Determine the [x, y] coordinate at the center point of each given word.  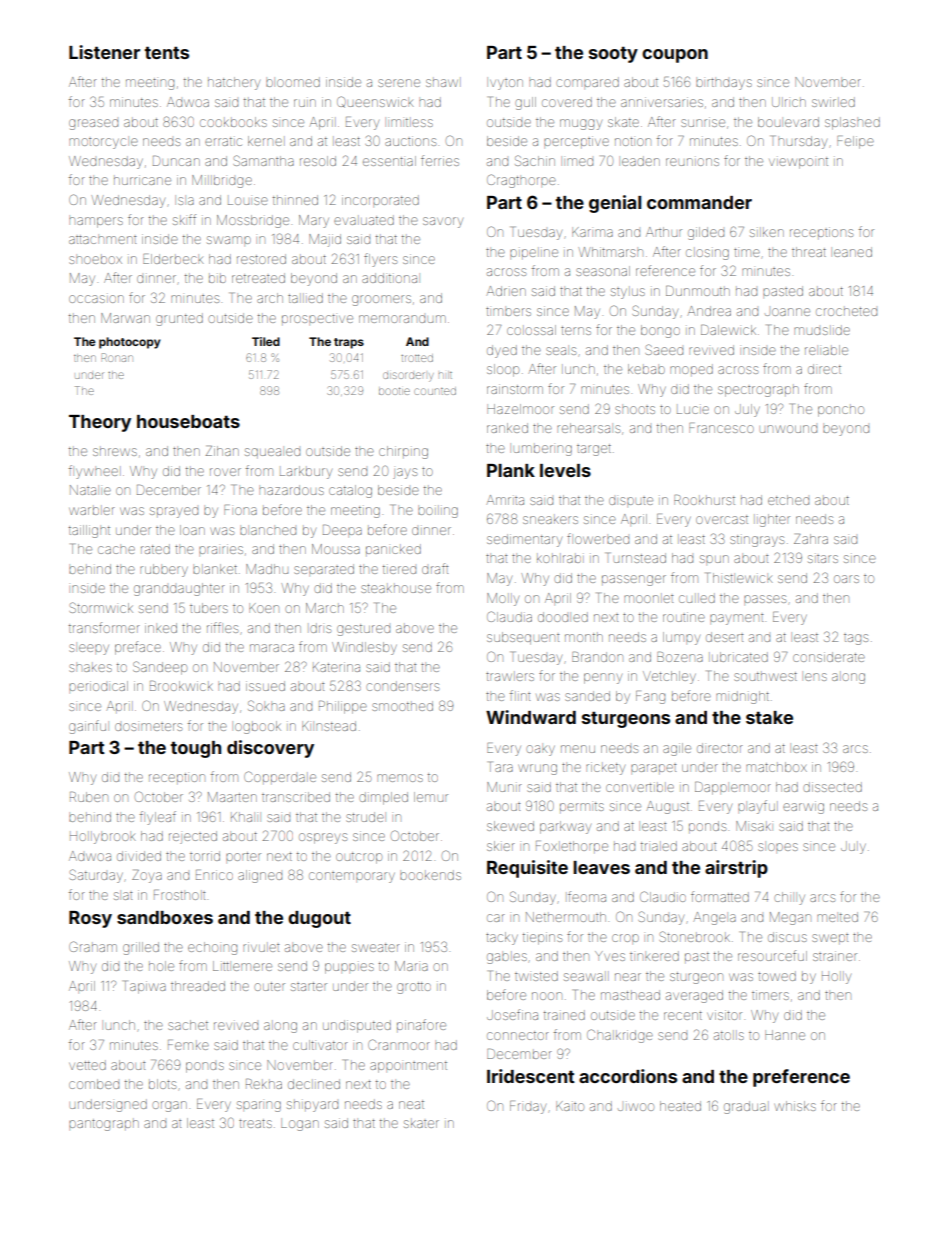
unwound [788, 429]
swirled [833, 102]
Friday [528, 1107]
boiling [438, 512]
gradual [745, 1107]
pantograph [104, 1125]
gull [525, 103]
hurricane [142, 180]
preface [138, 648]
